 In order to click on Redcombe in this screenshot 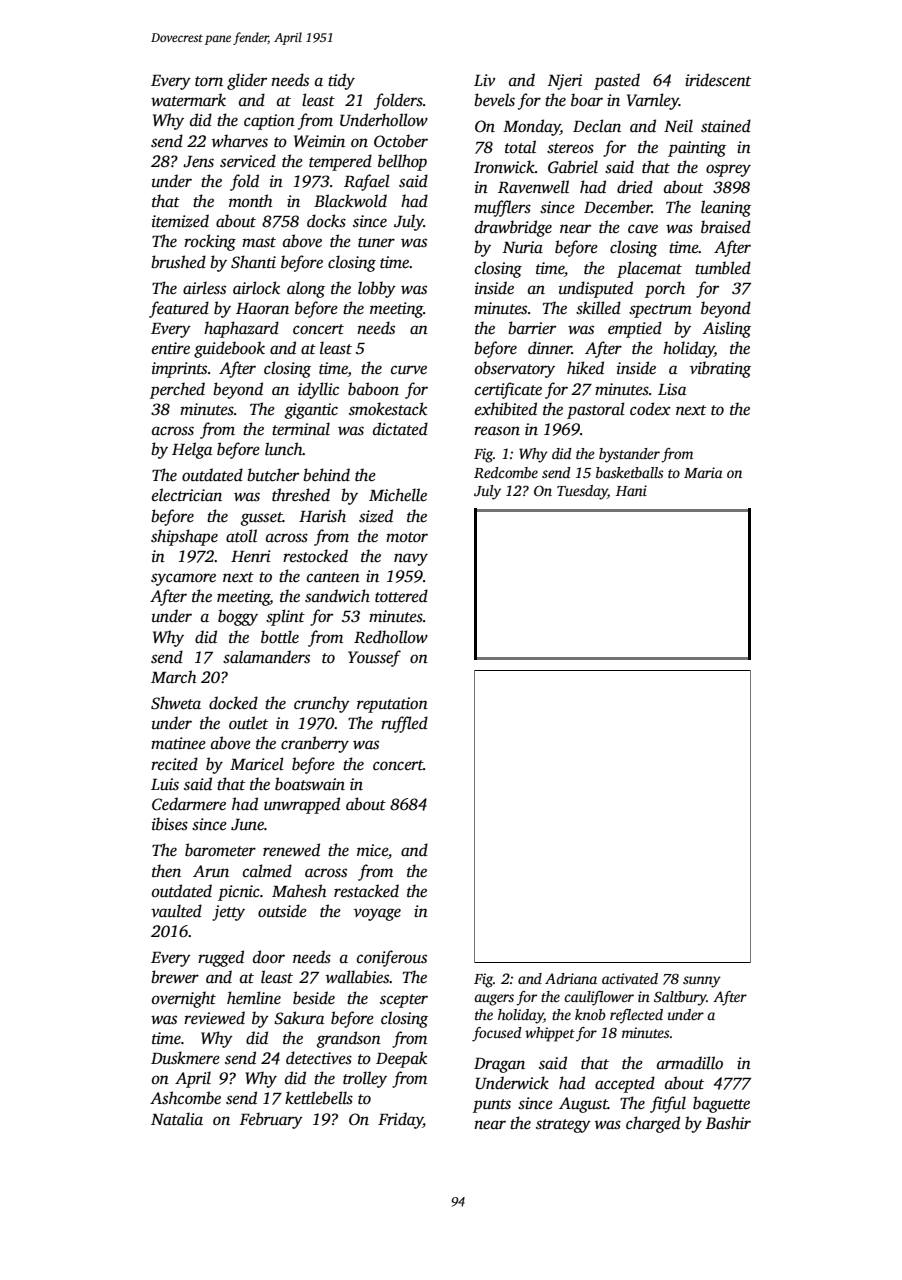, I will do `click(506, 472)`.
